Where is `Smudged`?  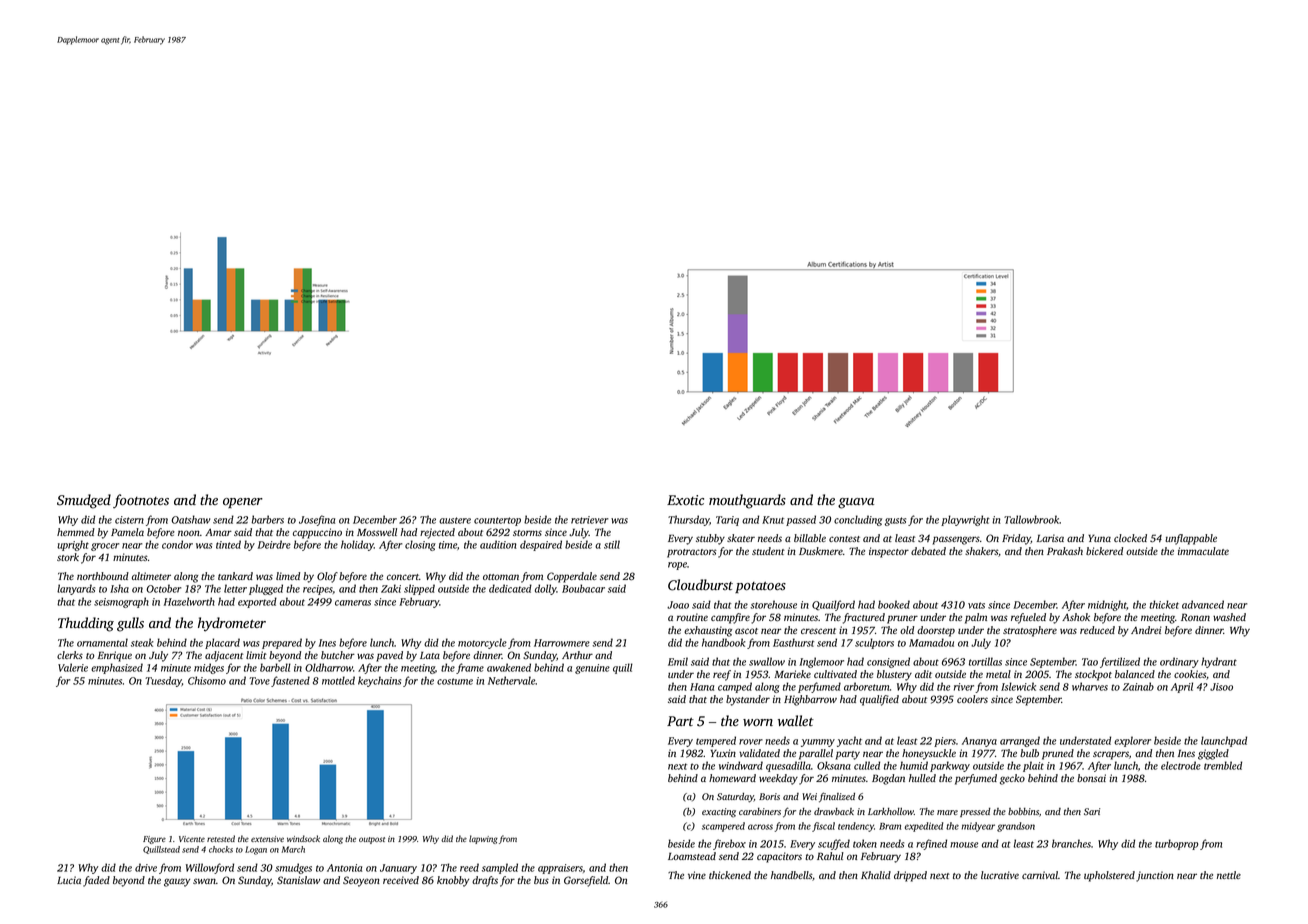
Smudged is located at coordinates (84, 501).
